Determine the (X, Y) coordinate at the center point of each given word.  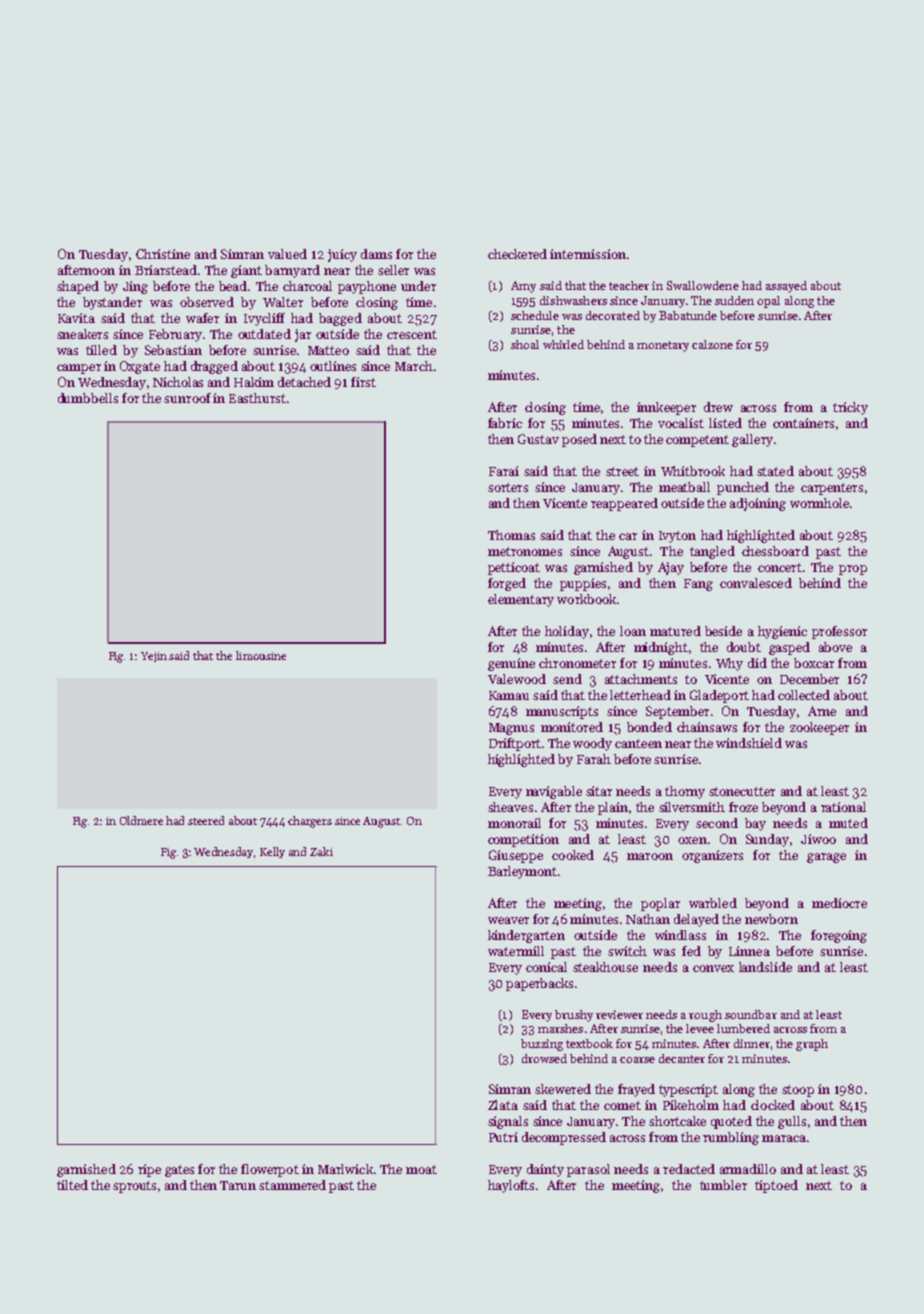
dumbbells (88, 398)
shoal (525, 344)
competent (697, 441)
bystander (112, 303)
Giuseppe (516, 856)
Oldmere (141, 820)
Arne (822, 711)
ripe (149, 1170)
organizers (712, 856)
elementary (521, 600)
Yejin (154, 657)
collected (804, 695)
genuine (511, 664)
